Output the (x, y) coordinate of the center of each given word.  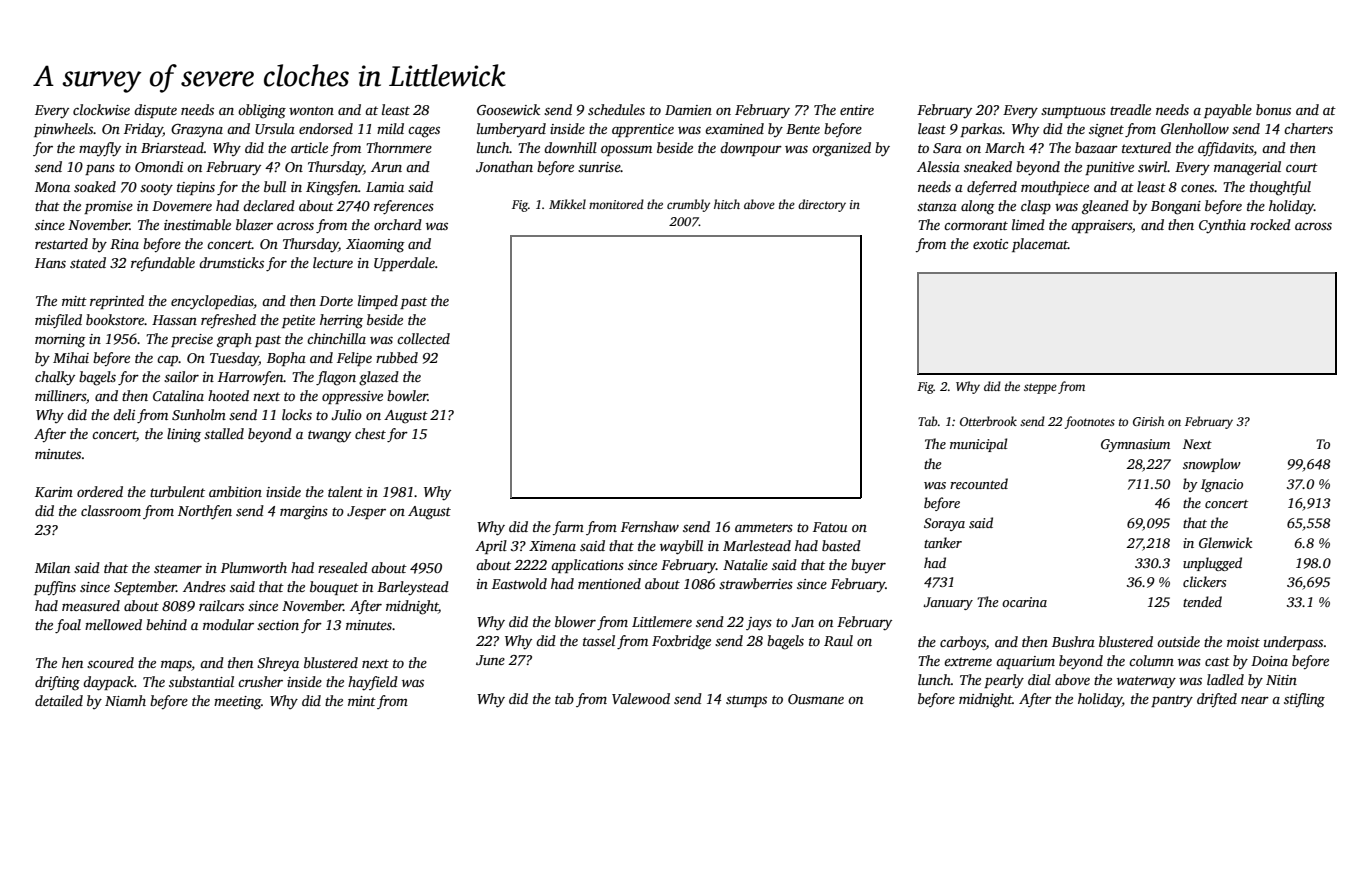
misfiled (58, 321)
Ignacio (1222, 485)
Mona (52, 187)
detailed (59, 700)
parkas (981, 130)
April (491, 547)
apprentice (643, 130)
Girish (1148, 421)
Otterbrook (988, 421)
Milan (52, 567)
